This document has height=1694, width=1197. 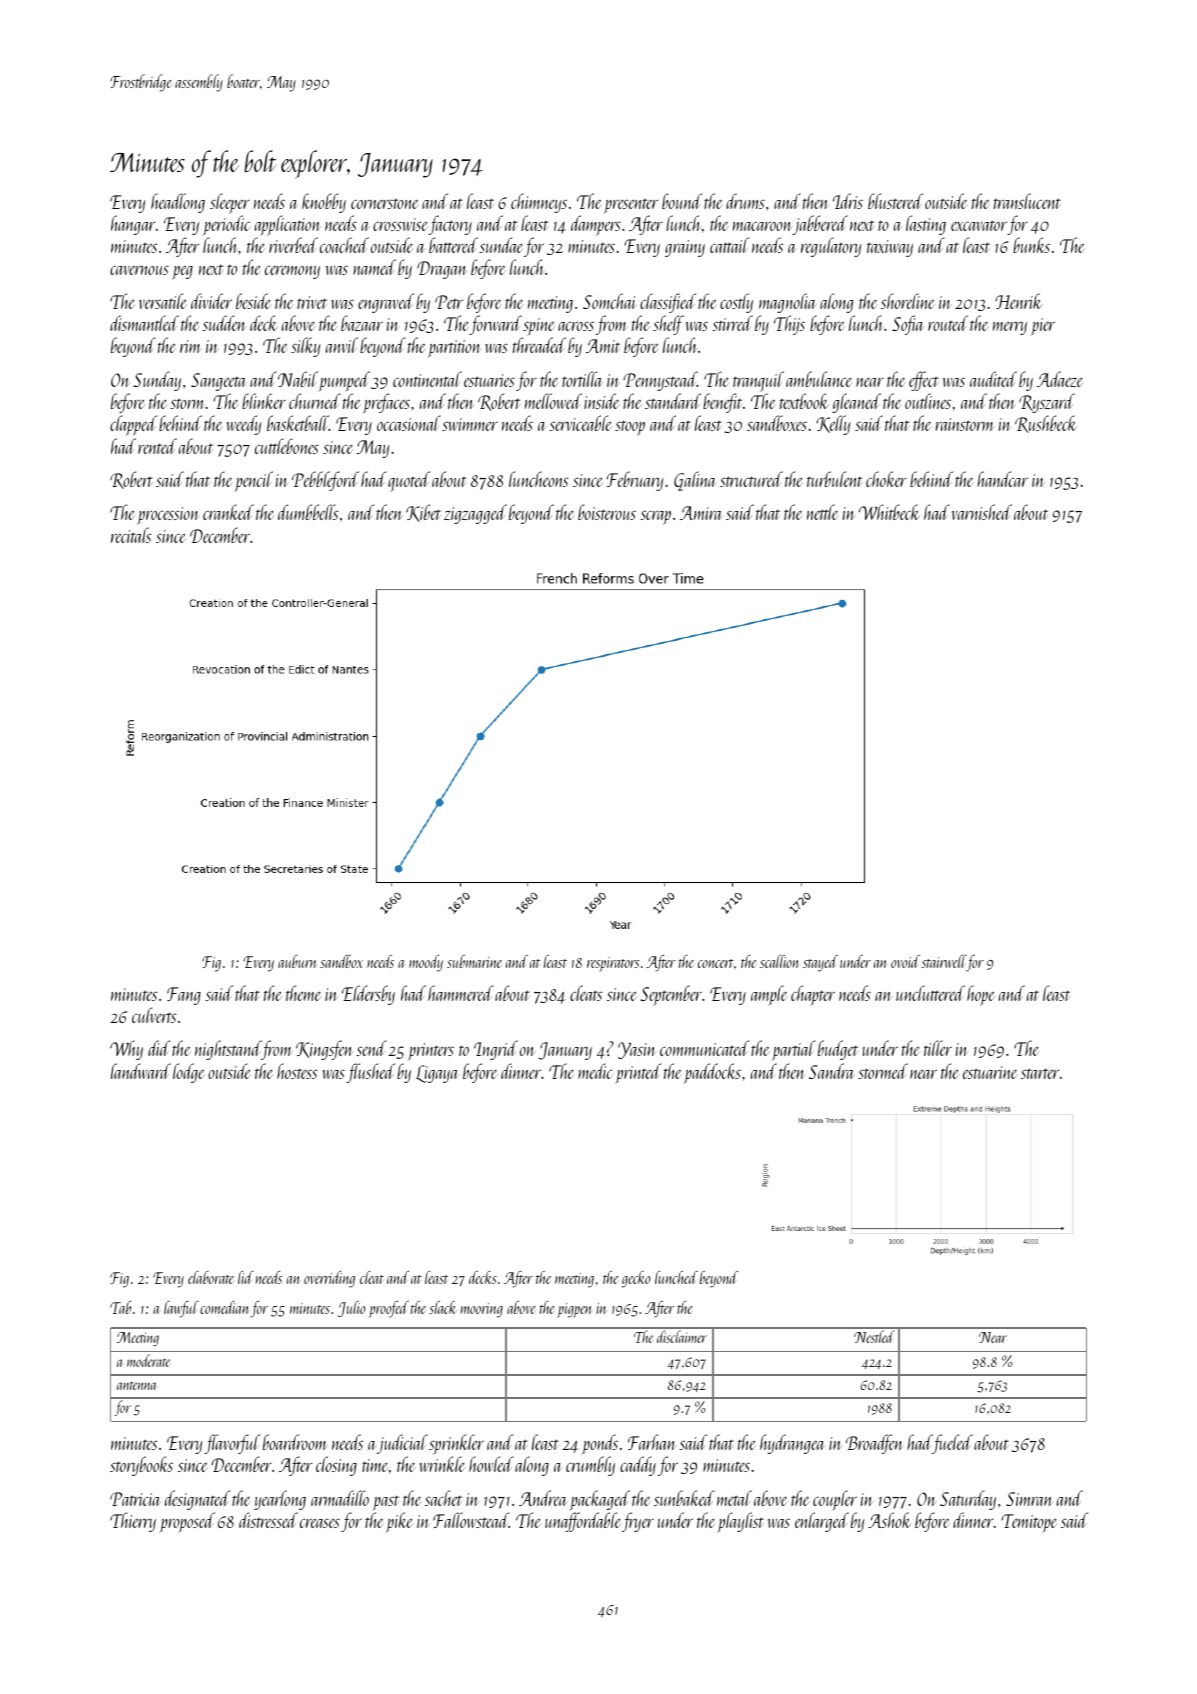 What do you see at coordinates (745, 201) in the document?
I see `drums` at bounding box center [745, 201].
